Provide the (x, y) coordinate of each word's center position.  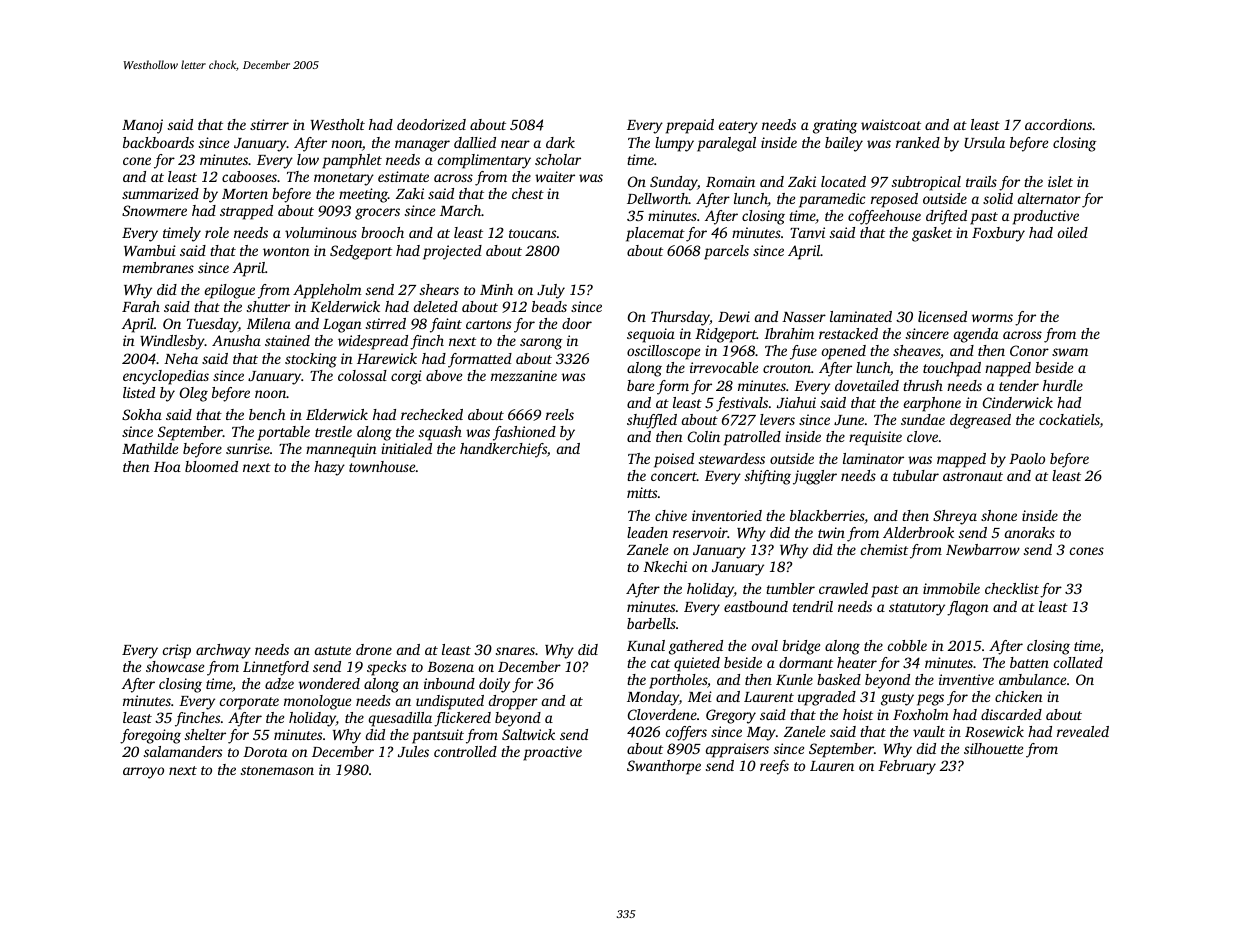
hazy (329, 468)
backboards (158, 142)
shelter (205, 734)
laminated (861, 316)
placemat (655, 234)
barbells (651, 623)
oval (765, 645)
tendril (813, 606)
